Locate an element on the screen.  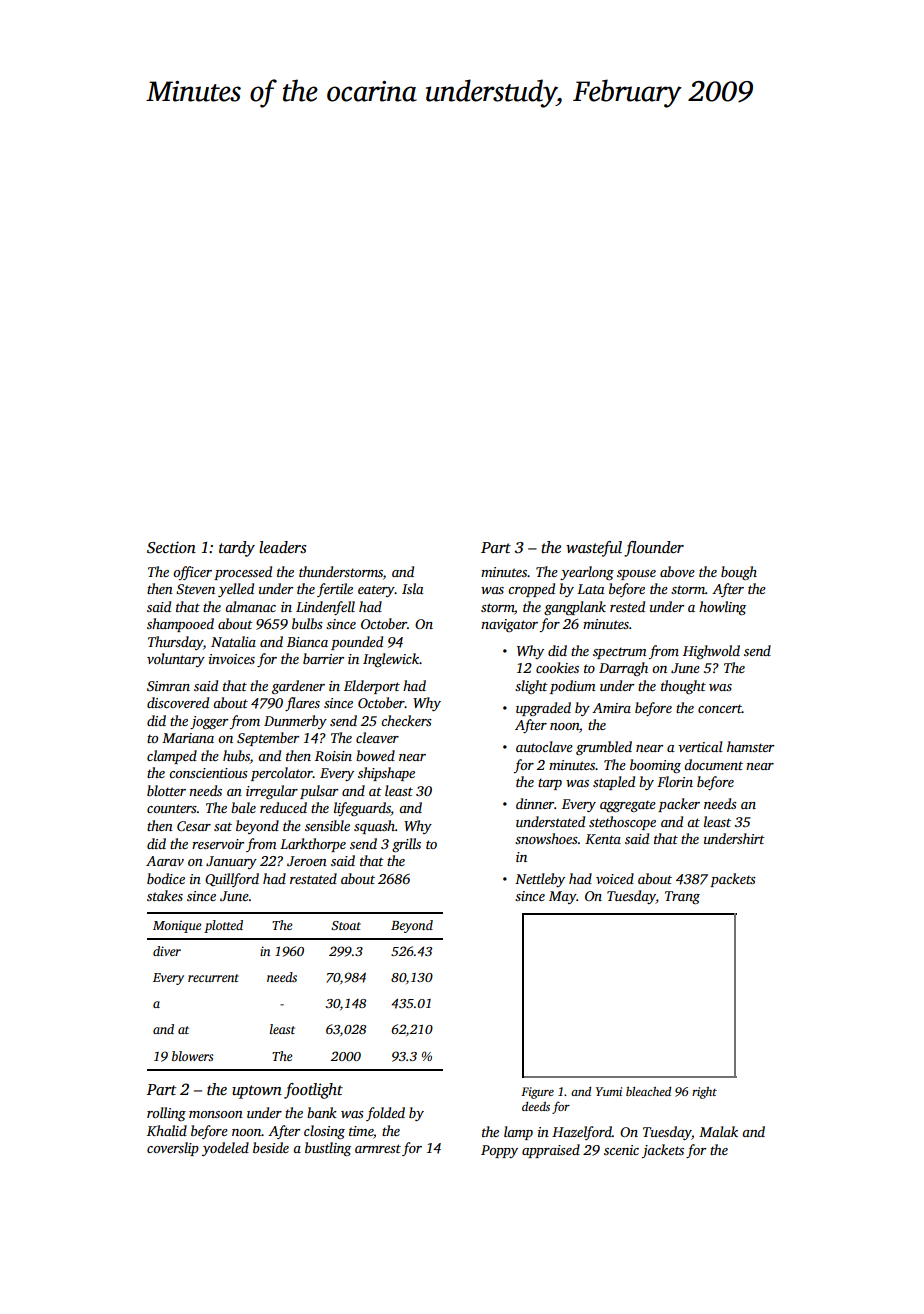
rested is located at coordinates (627, 606).
